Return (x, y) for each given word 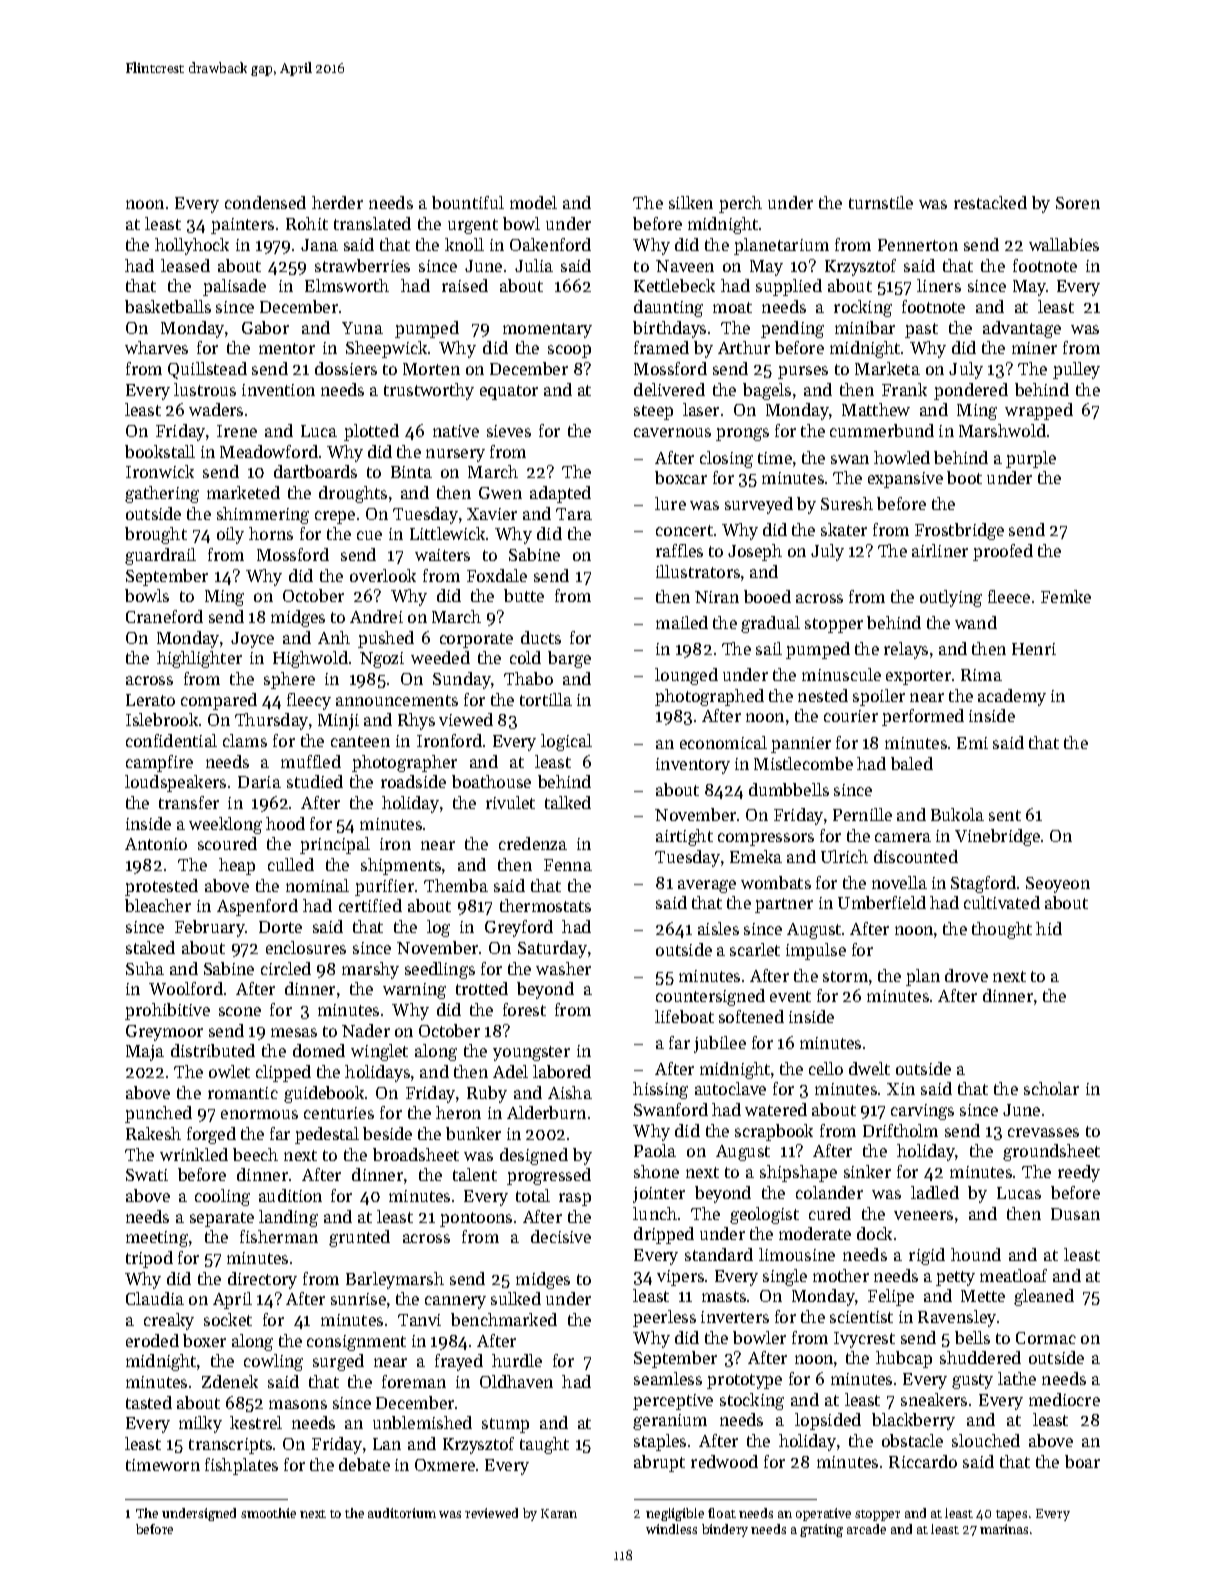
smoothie (268, 1513)
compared (219, 701)
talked (568, 802)
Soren (1078, 203)
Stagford (983, 884)
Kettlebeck (674, 285)
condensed (265, 202)
